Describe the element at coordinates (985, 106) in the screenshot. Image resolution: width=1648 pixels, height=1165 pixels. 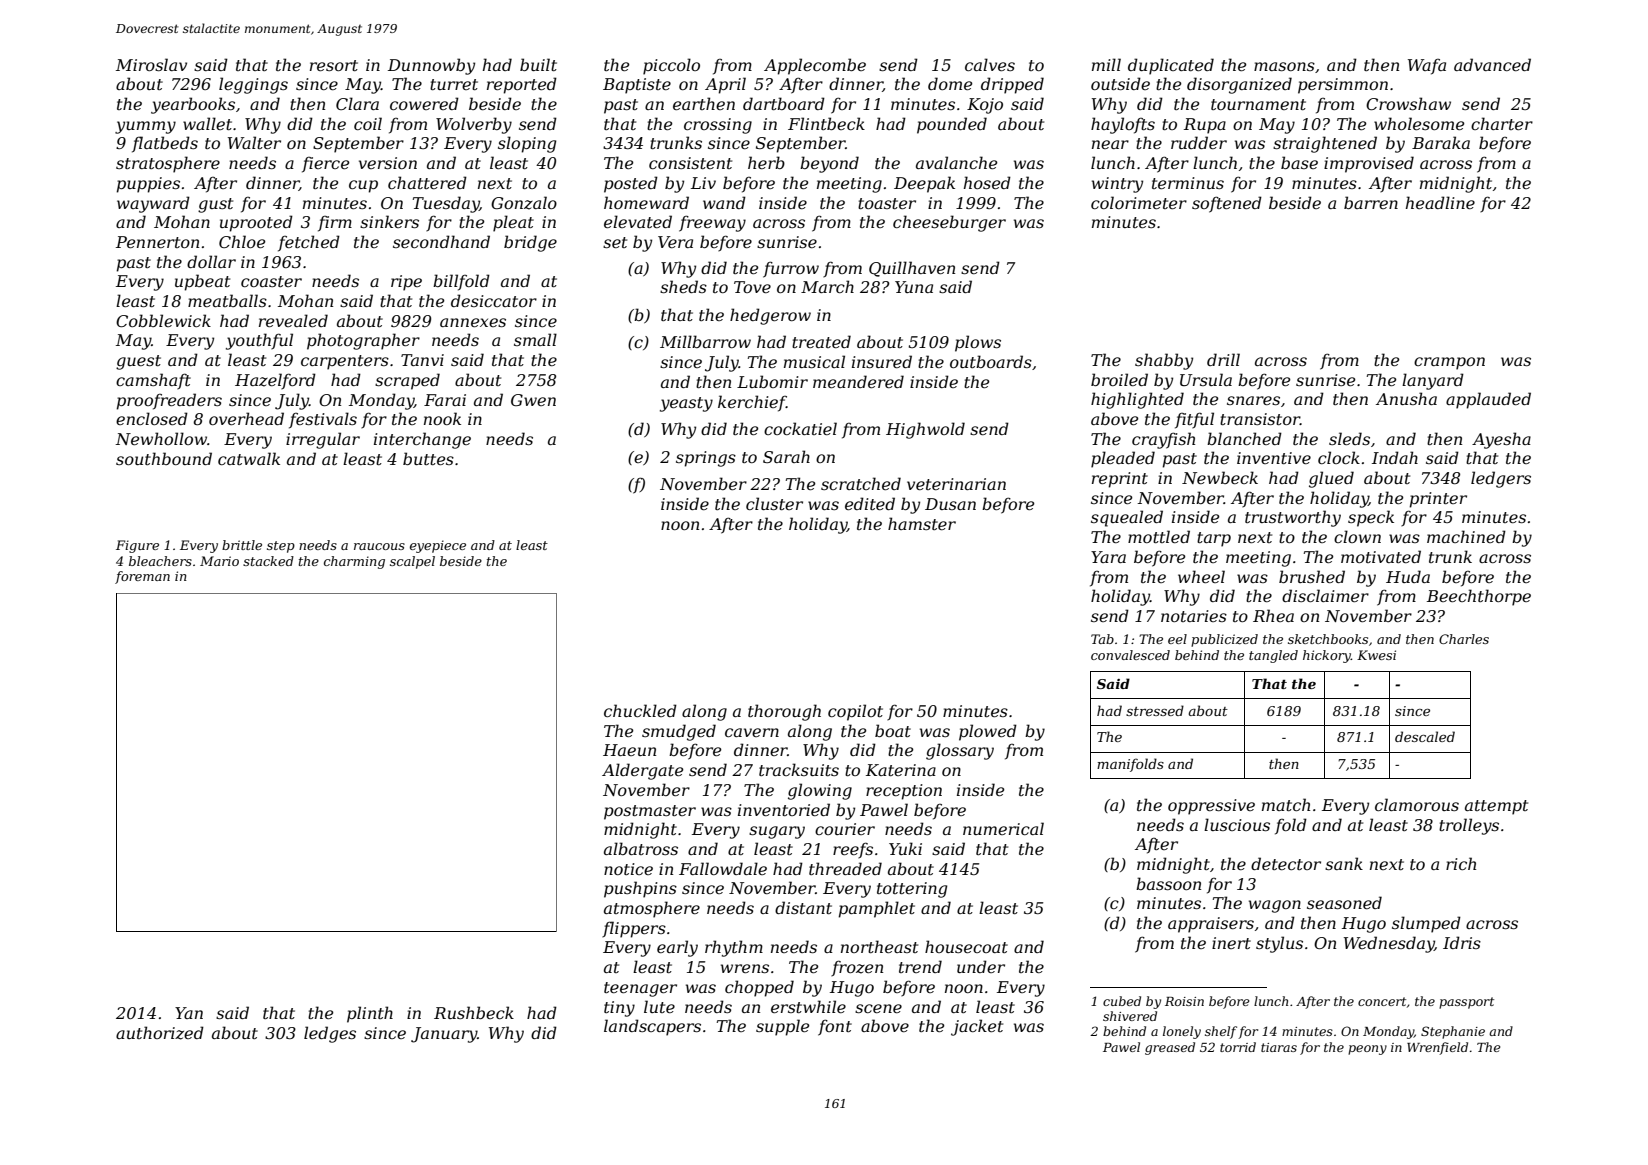
I see `Kojo` at that location.
